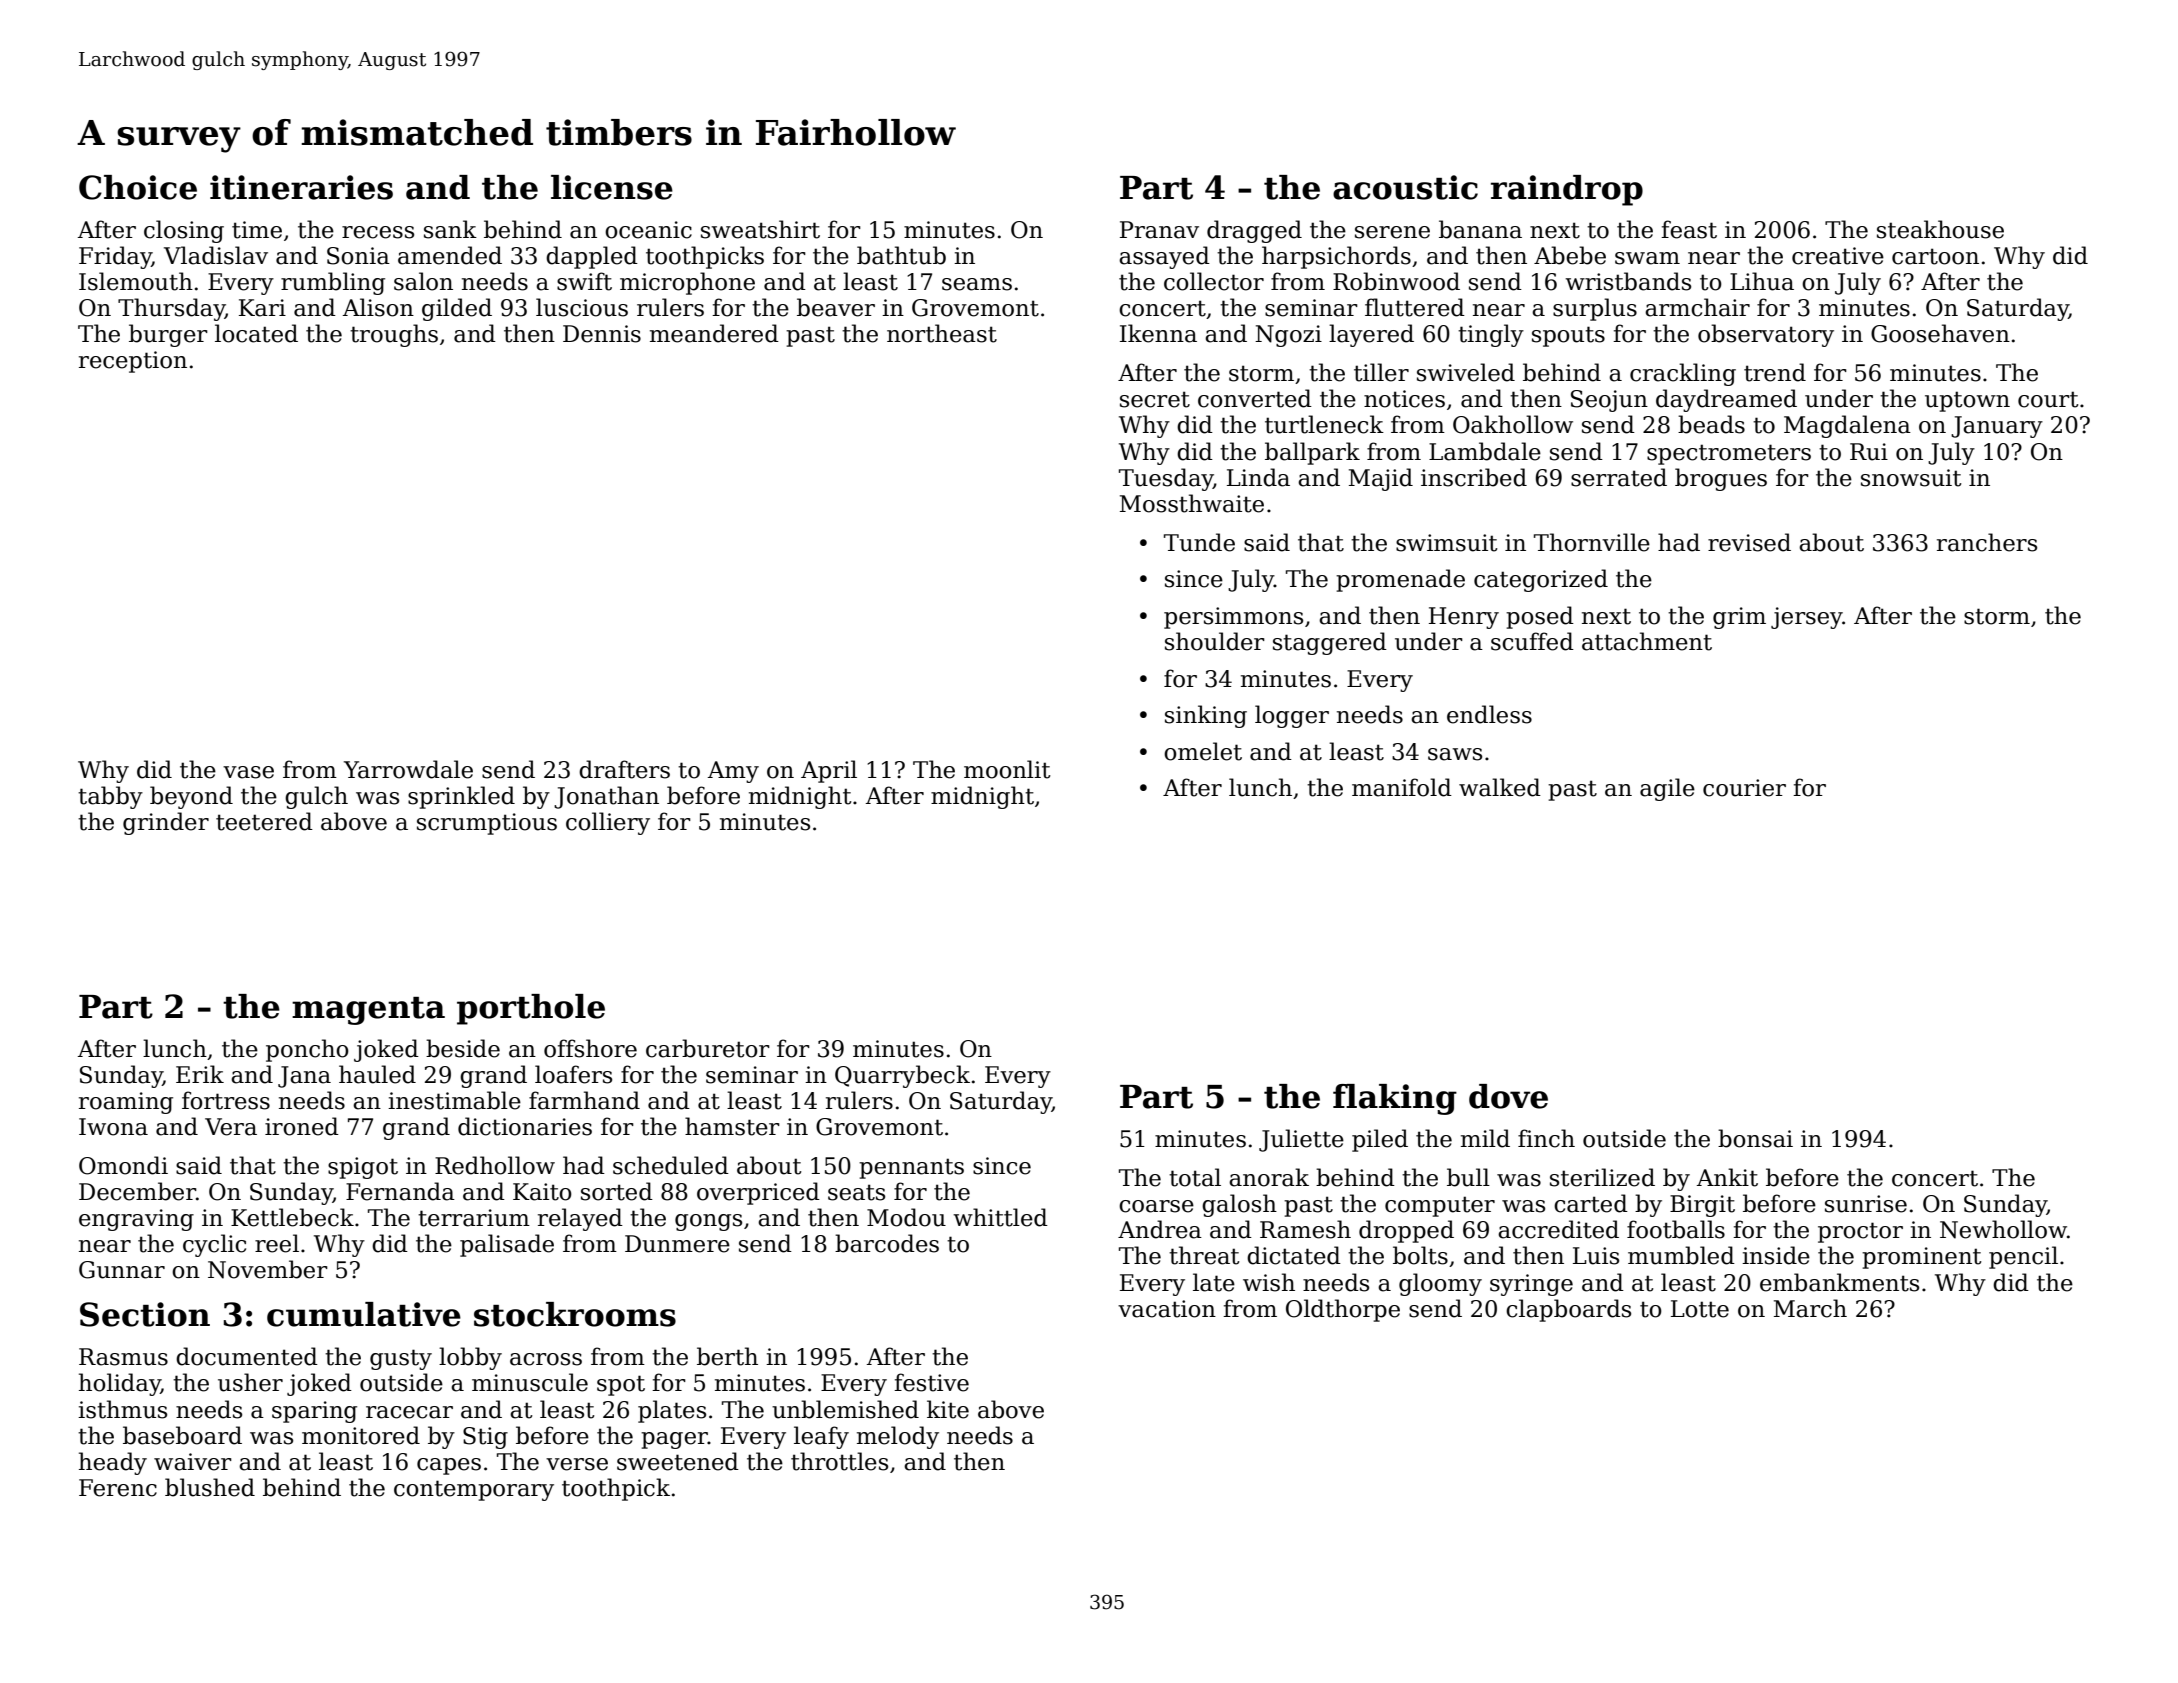  I want to click on endless, so click(1489, 714).
